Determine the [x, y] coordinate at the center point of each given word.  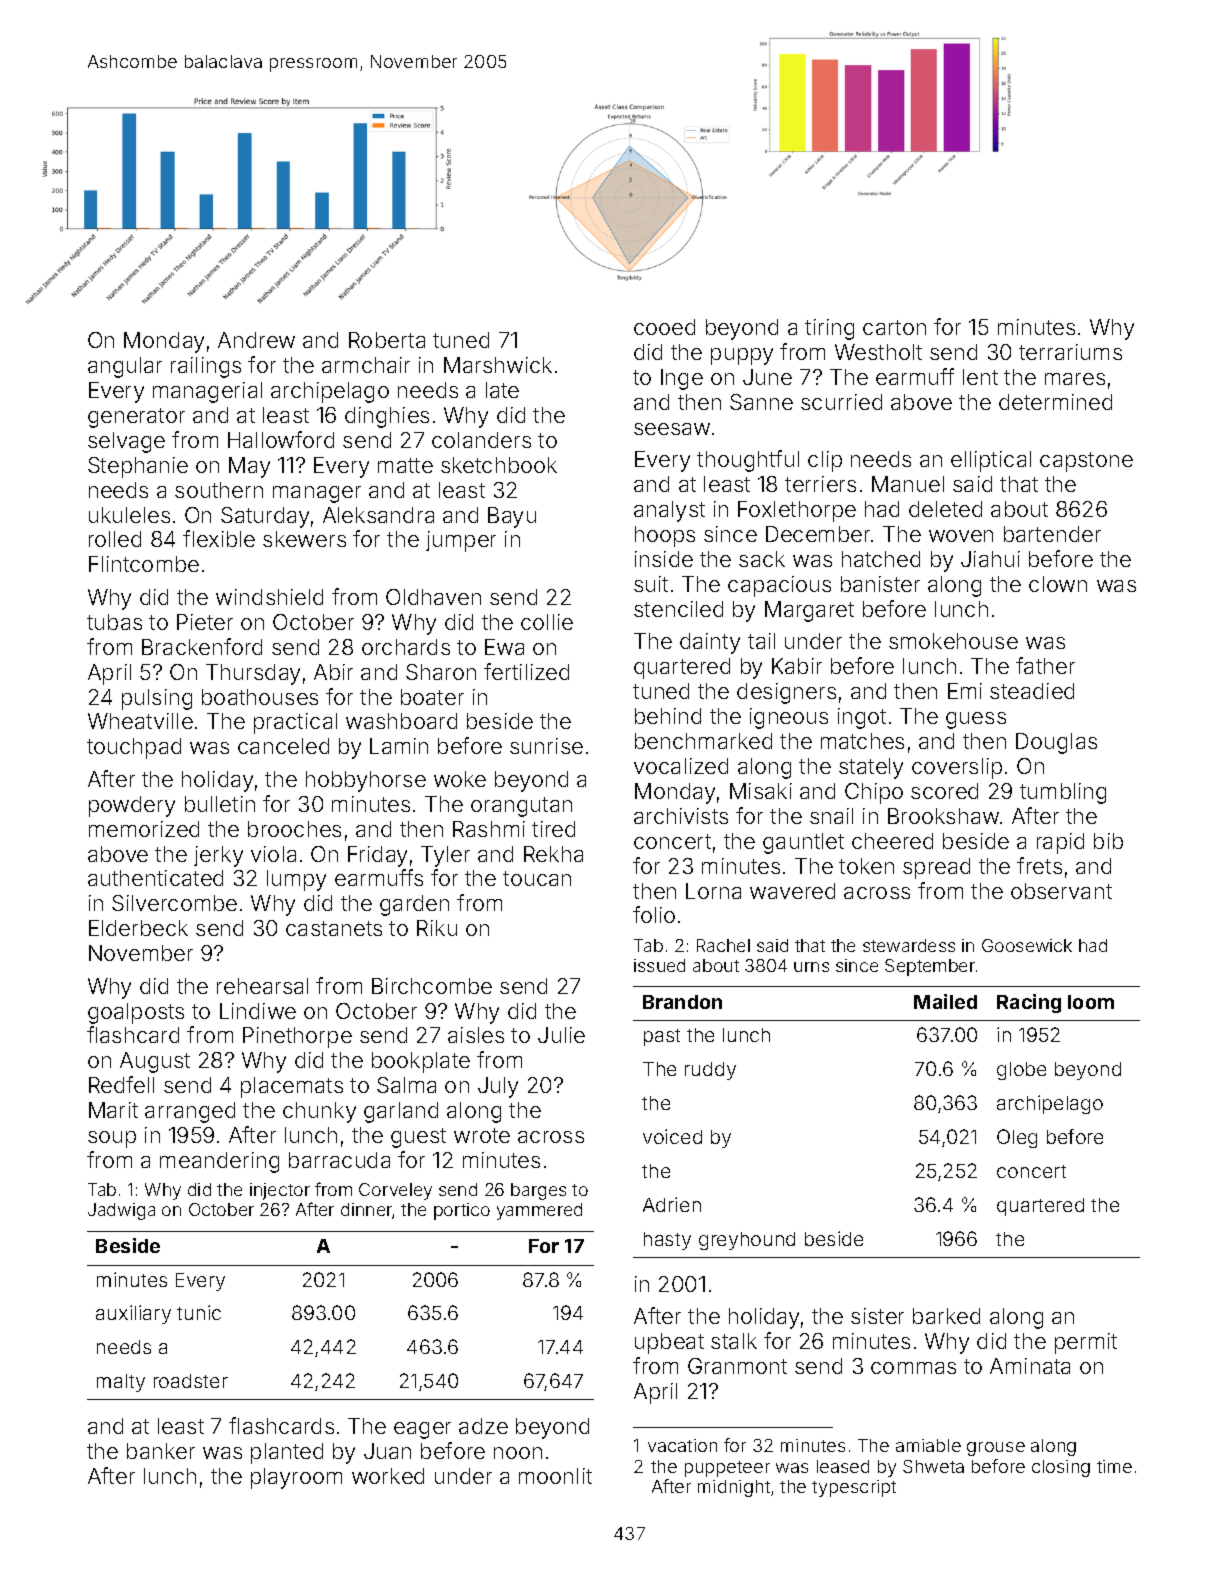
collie [547, 622]
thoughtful [748, 461]
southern [219, 490]
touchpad [134, 748]
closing [1061, 1468]
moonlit [555, 1476]
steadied [1032, 691]
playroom [296, 1478]
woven [961, 536]
